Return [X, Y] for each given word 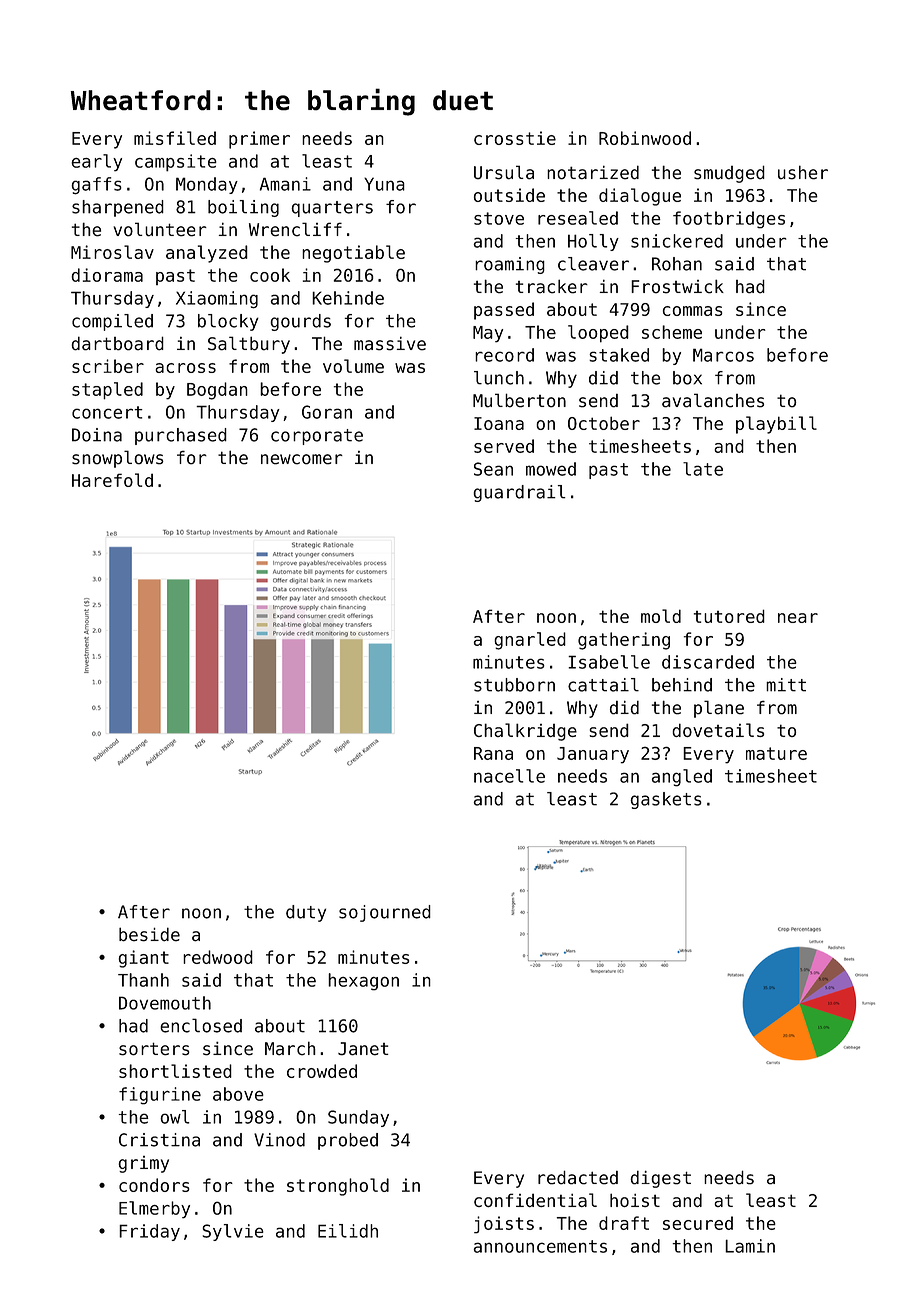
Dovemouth [165, 1003]
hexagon [363, 982]
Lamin [750, 1246]
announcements [540, 1246]
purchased [181, 436]
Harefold [112, 480]
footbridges [729, 220]
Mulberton [519, 400]
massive [390, 344]
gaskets [666, 800]
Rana [493, 753]
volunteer [160, 229]
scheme [672, 332]
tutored [729, 616]
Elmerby [154, 1210]
